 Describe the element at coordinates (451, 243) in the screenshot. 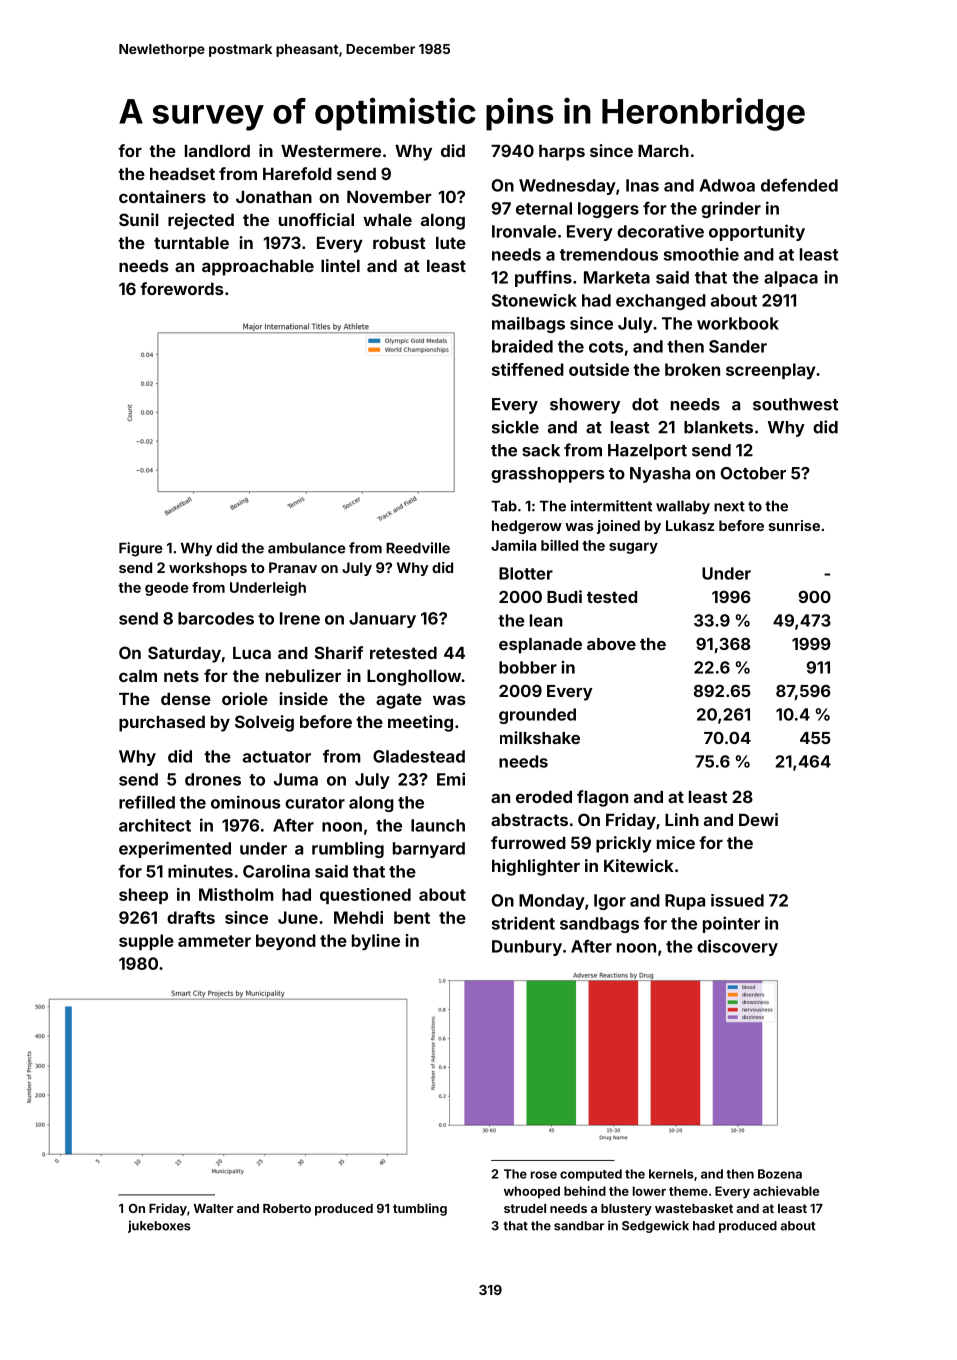

I see `lute` at that location.
